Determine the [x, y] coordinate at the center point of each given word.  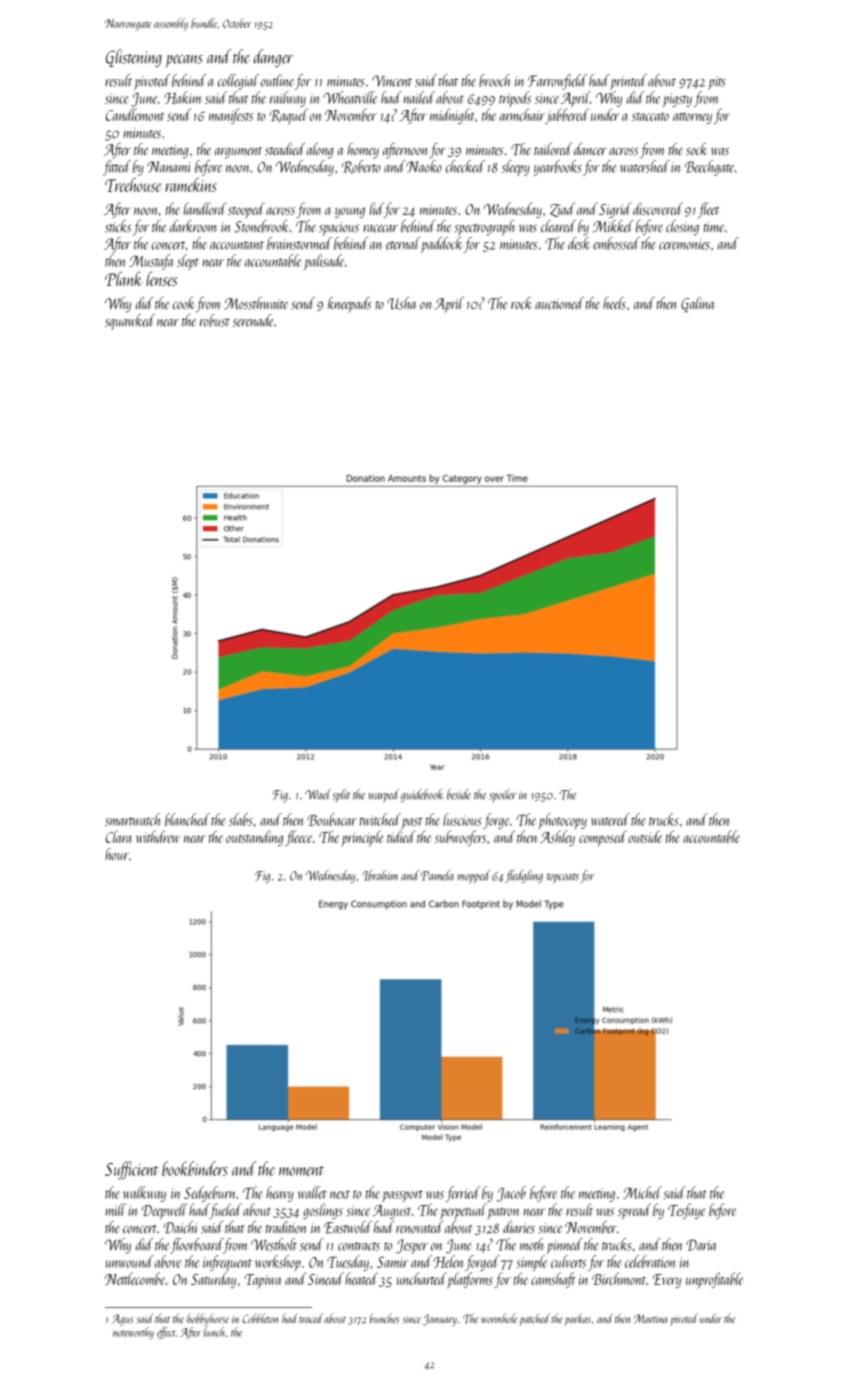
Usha [402, 303]
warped [384, 795]
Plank [123, 279]
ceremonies [684, 244]
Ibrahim [380, 875]
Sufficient [131, 1170]
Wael [318, 794]
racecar [380, 229]
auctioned [559, 303]
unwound [130, 1261]
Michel [642, 1192]
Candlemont [135, 114]
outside [645, 836]
